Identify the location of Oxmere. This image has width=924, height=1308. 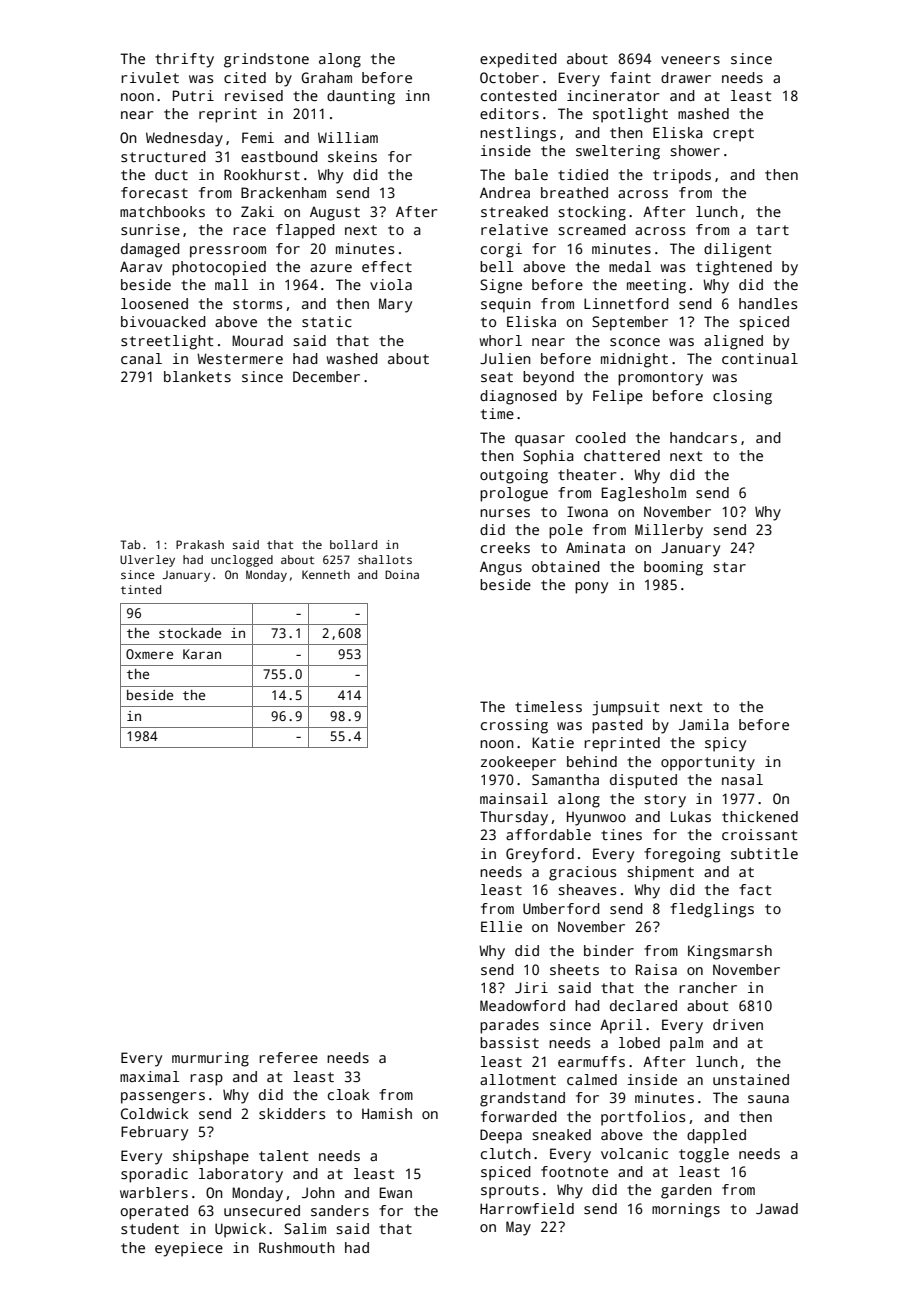
(149, 654).
